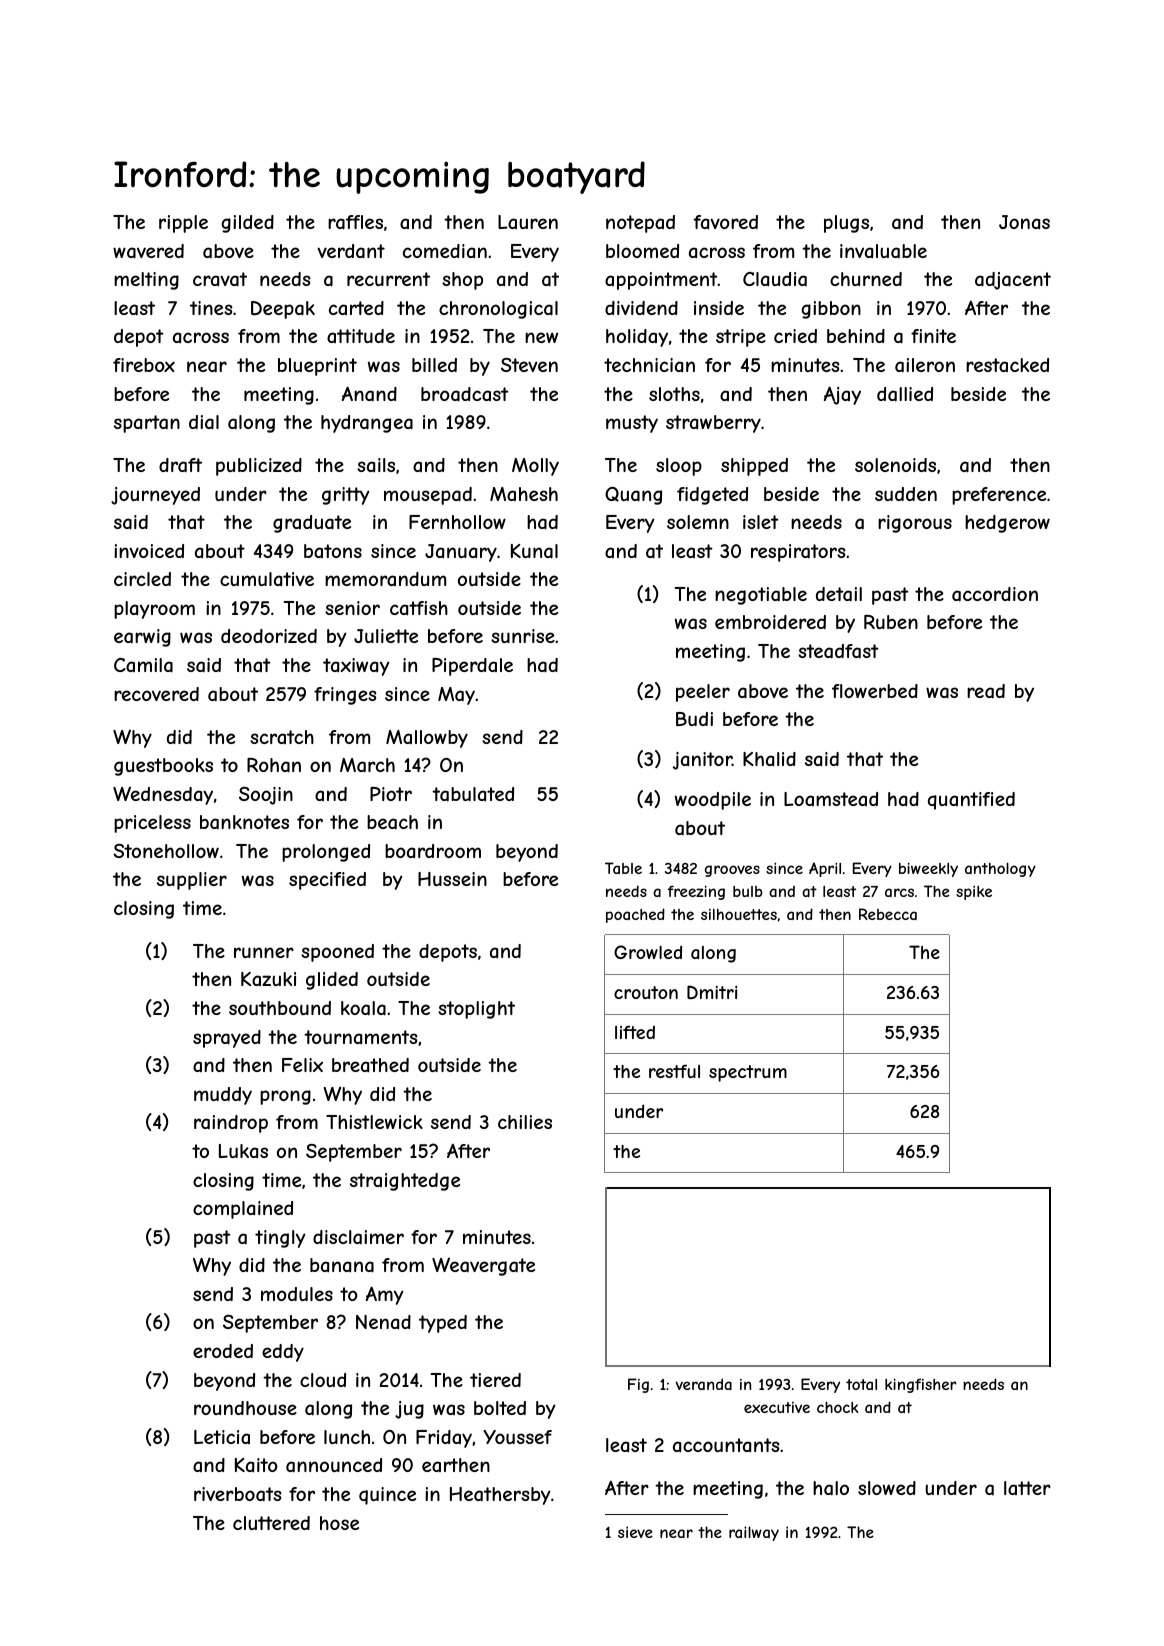  Describe the element at coordinates (144, 365) in the page. I see `firebox` at that location.
